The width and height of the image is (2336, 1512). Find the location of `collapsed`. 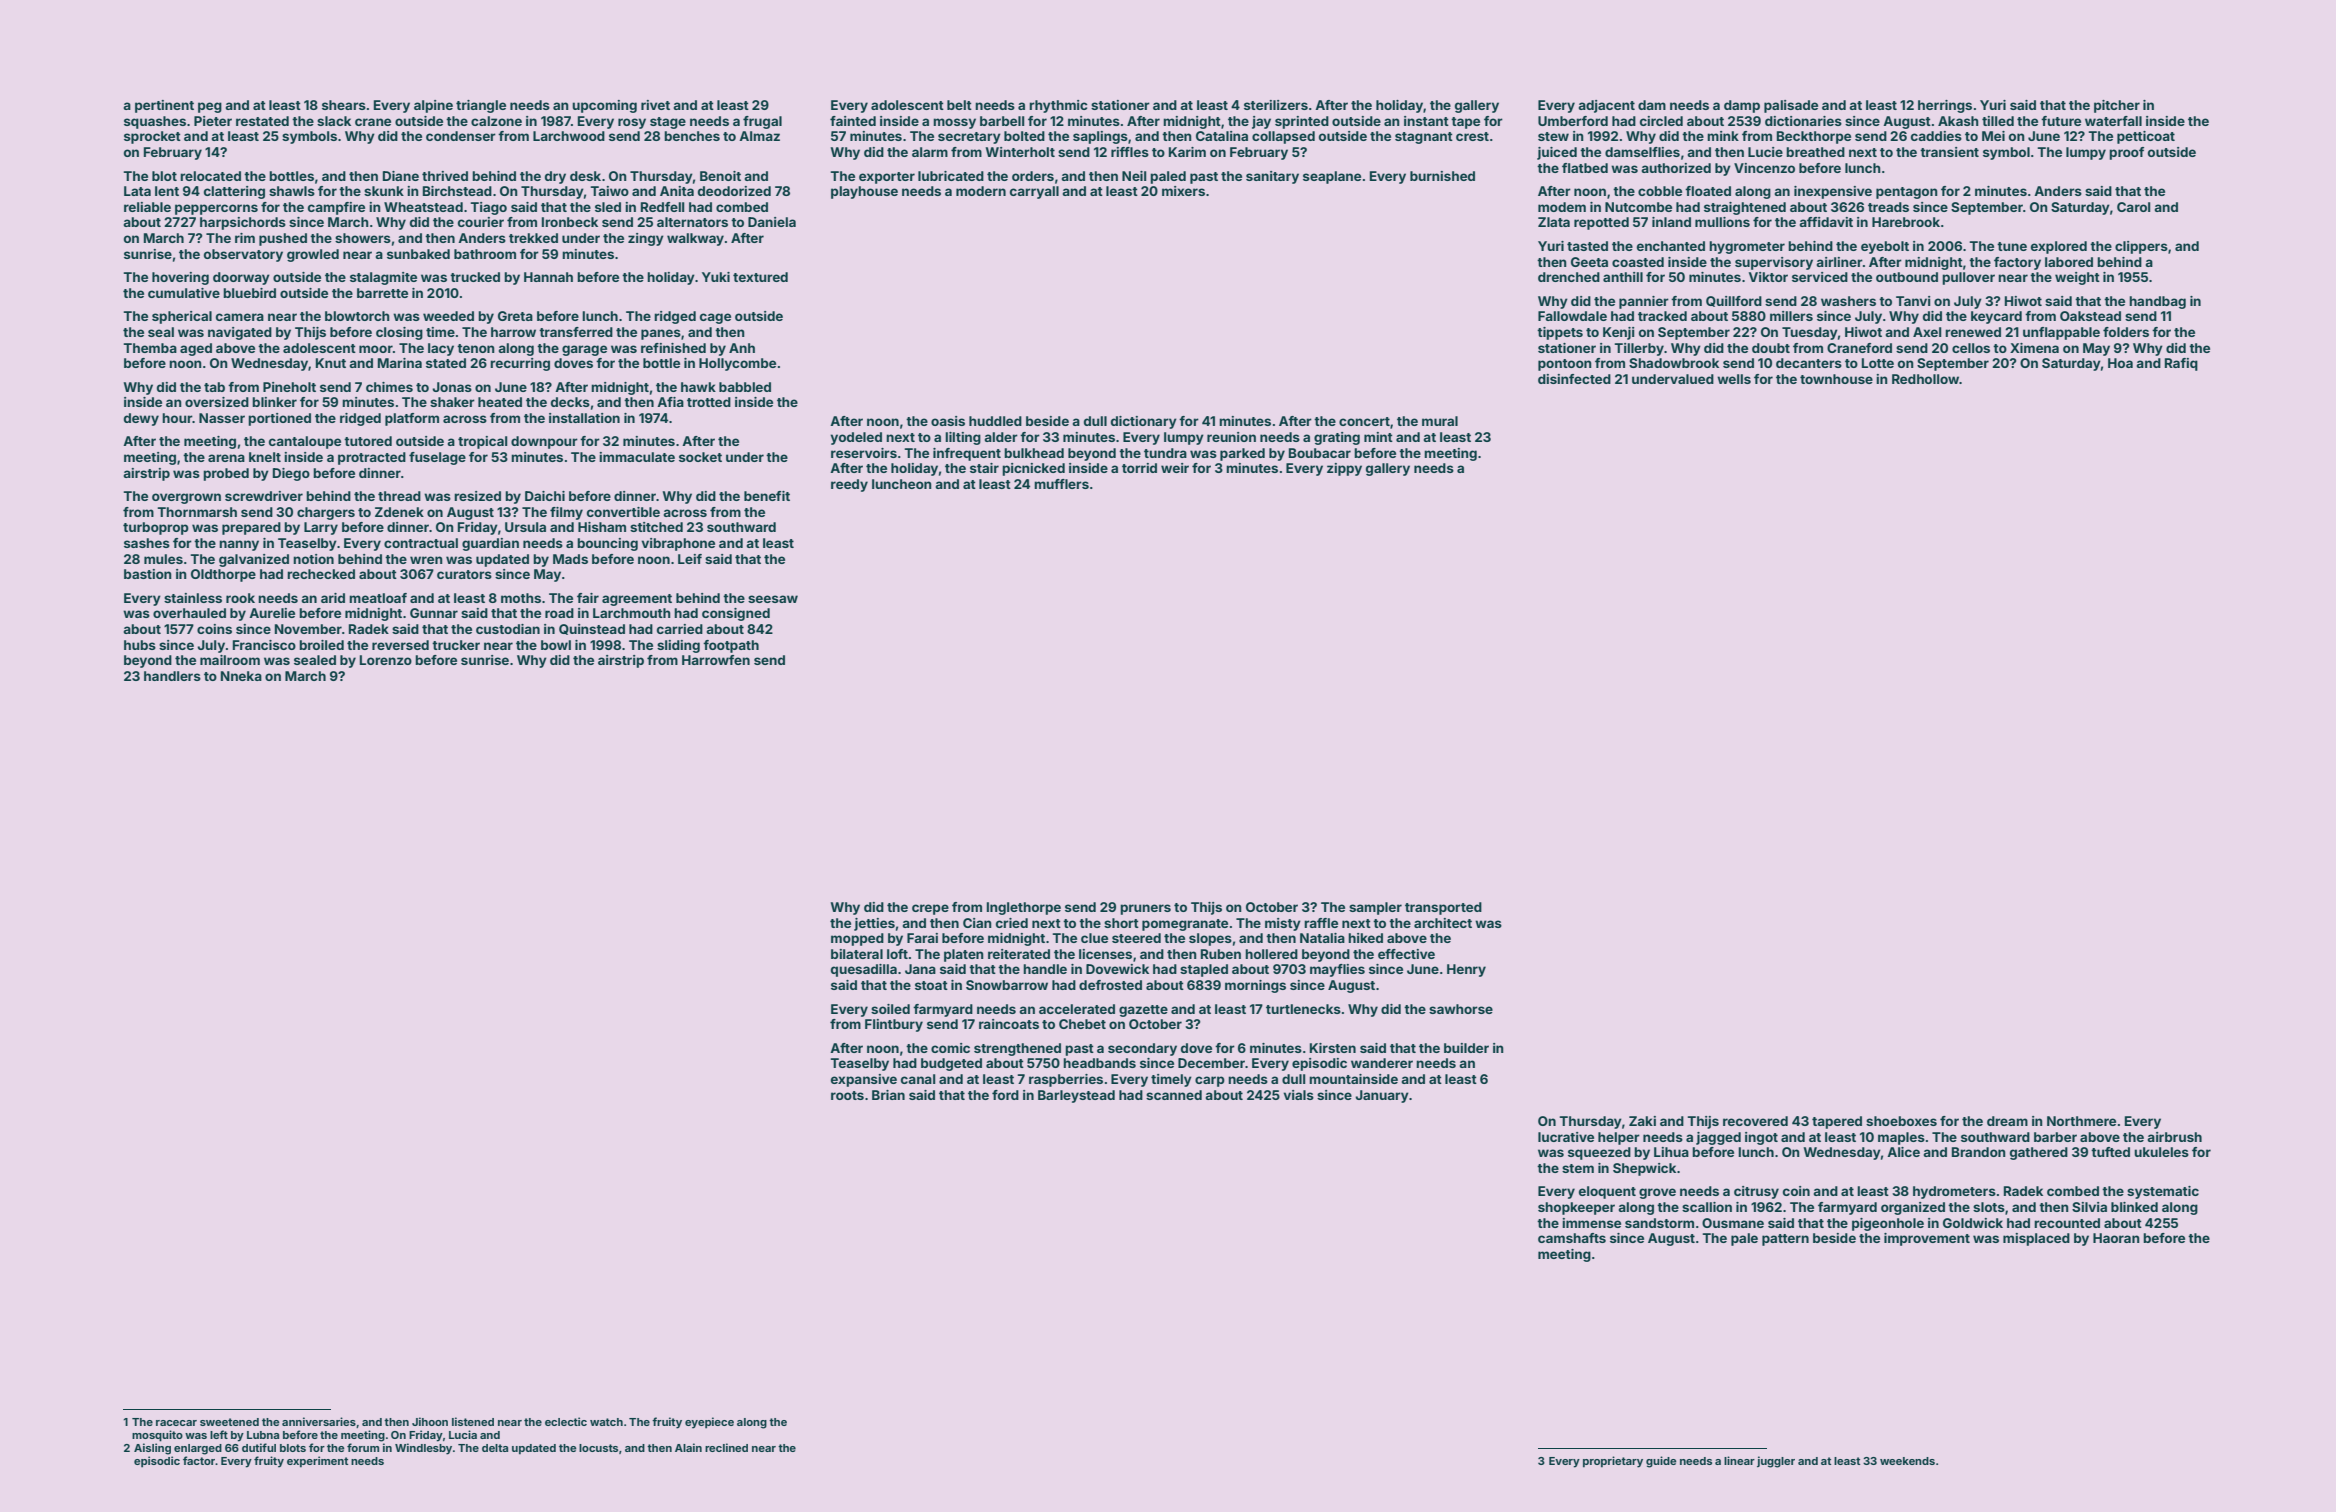

collapsed is located at coordinates (1283, 137).
